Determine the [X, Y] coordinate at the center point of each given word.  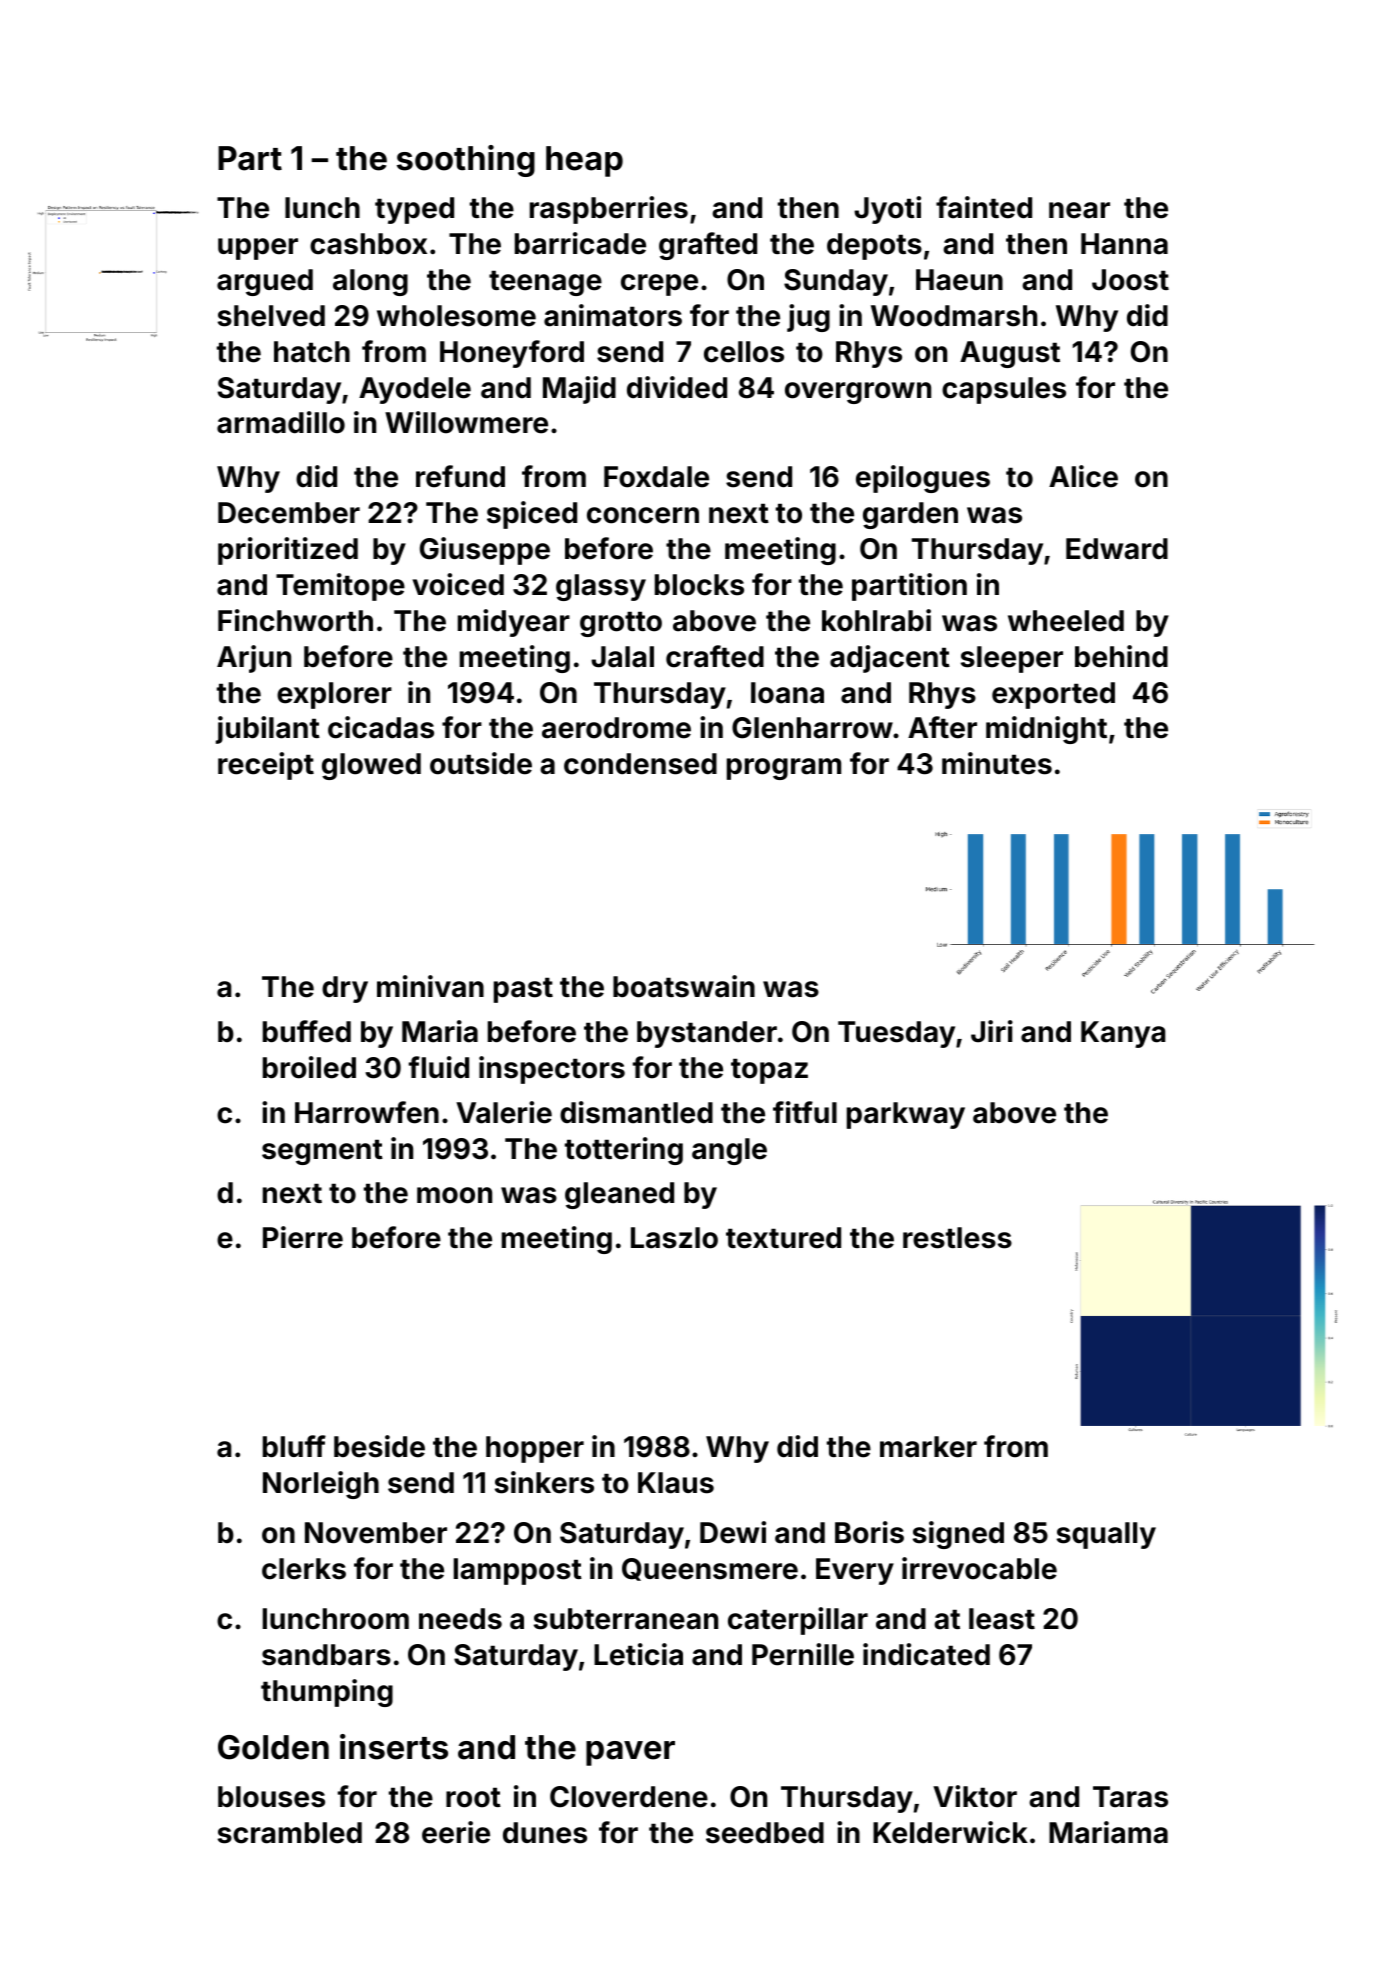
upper [258, 249]
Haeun [959, 280]
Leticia [638, 1654]
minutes [997, 763]
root [473, 1797]
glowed [371, 766]
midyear [514, 623]
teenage [545, 283]
